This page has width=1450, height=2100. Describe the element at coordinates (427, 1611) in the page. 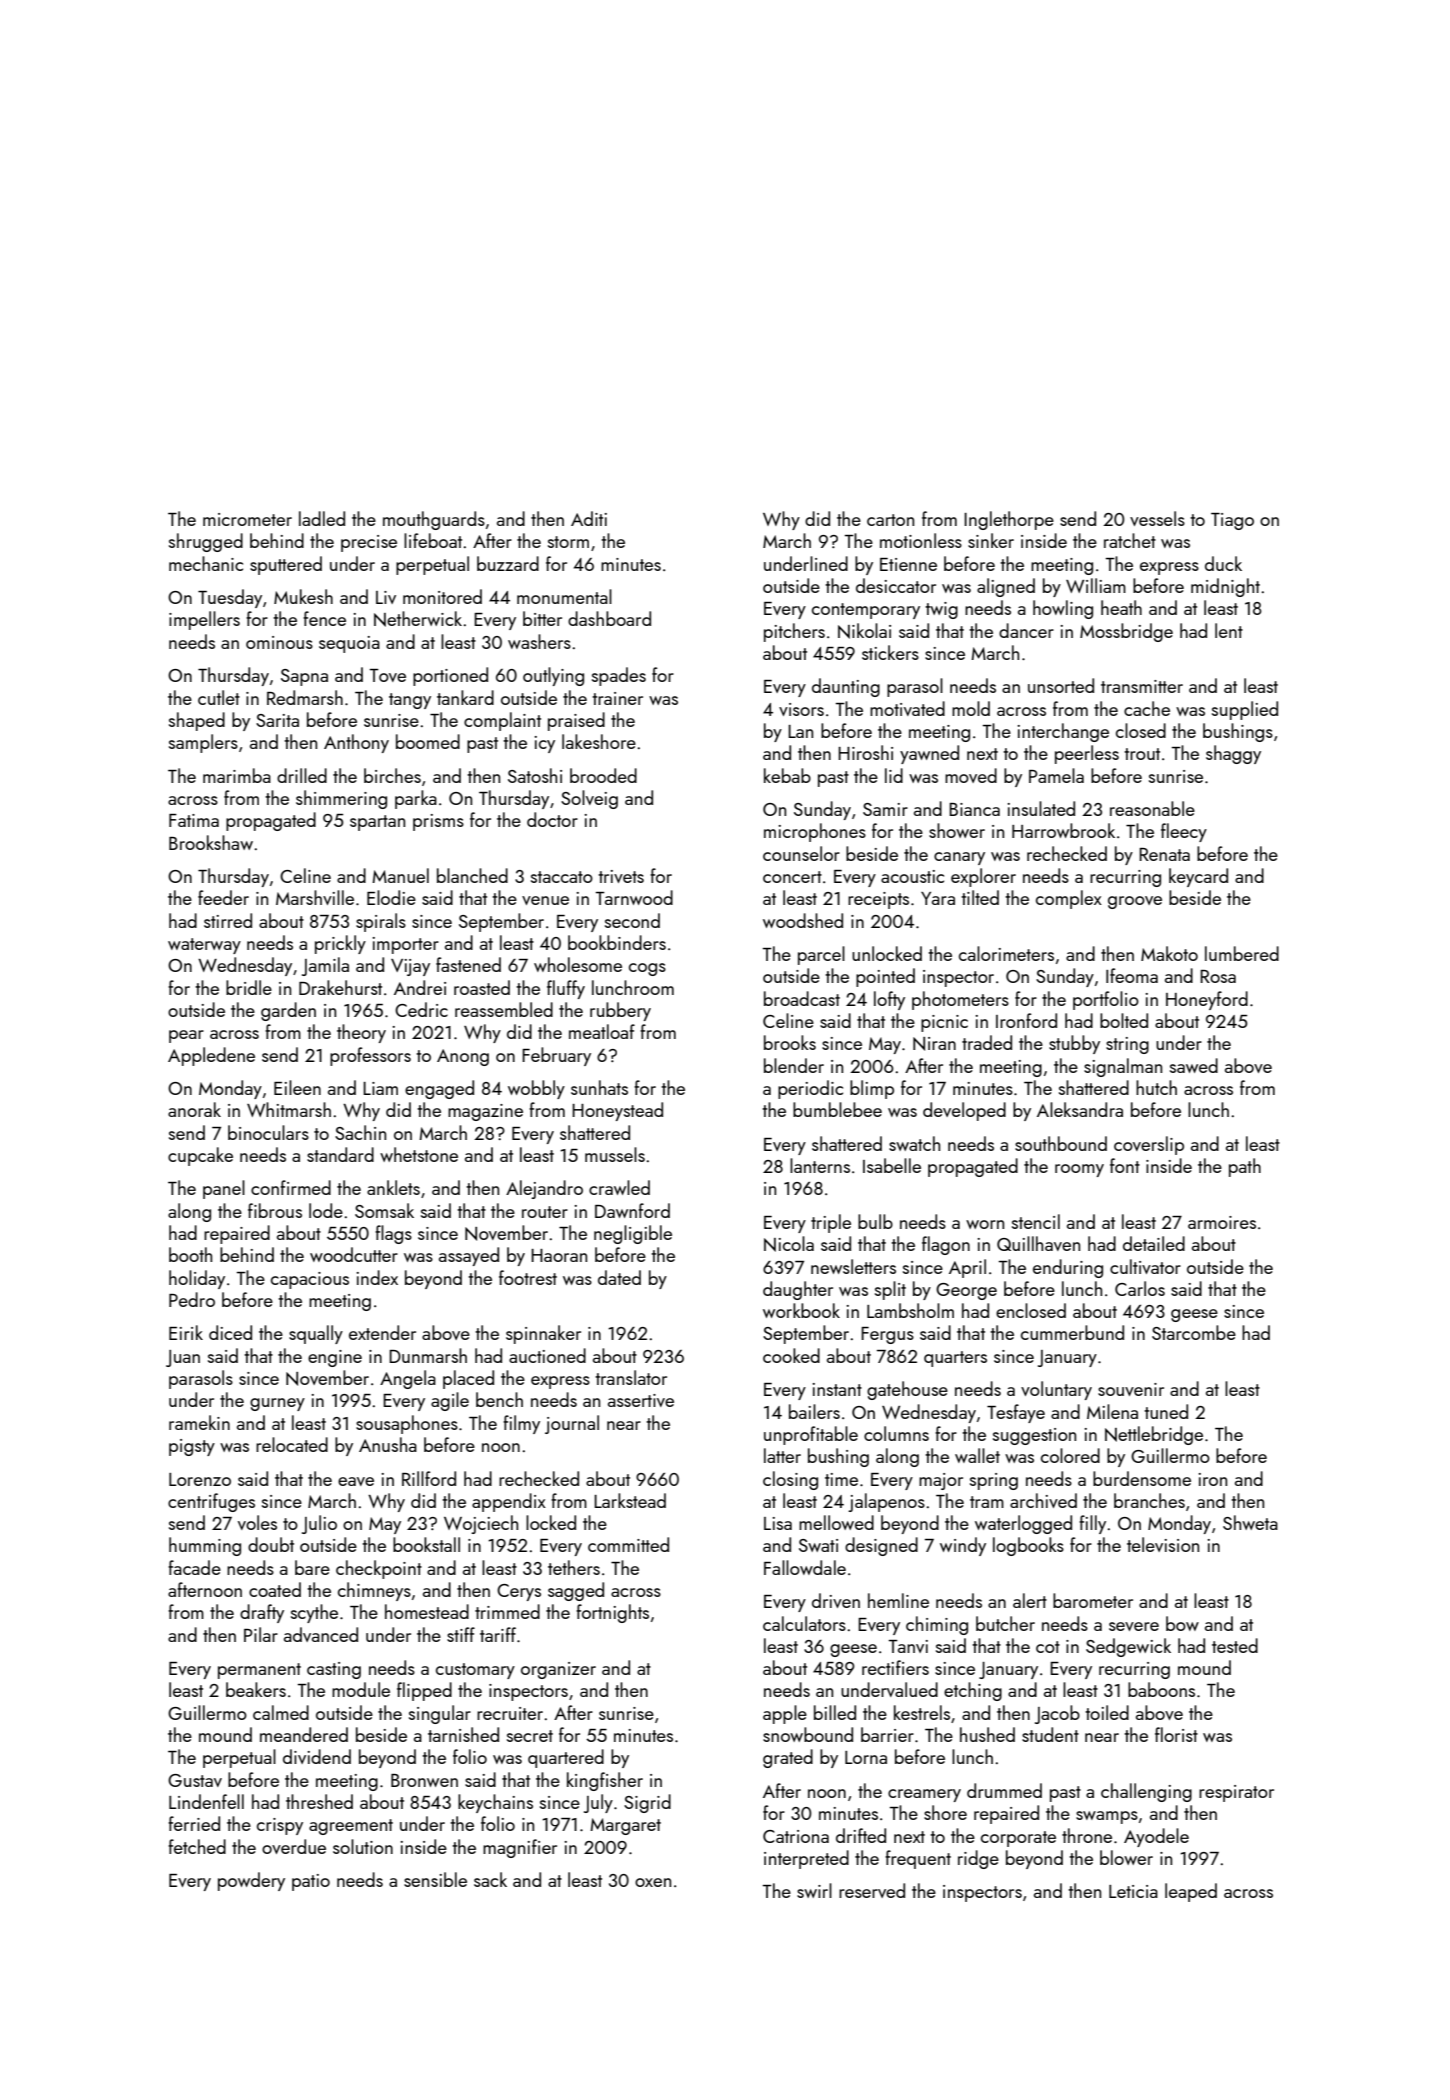

I see `homestead` at that location.
